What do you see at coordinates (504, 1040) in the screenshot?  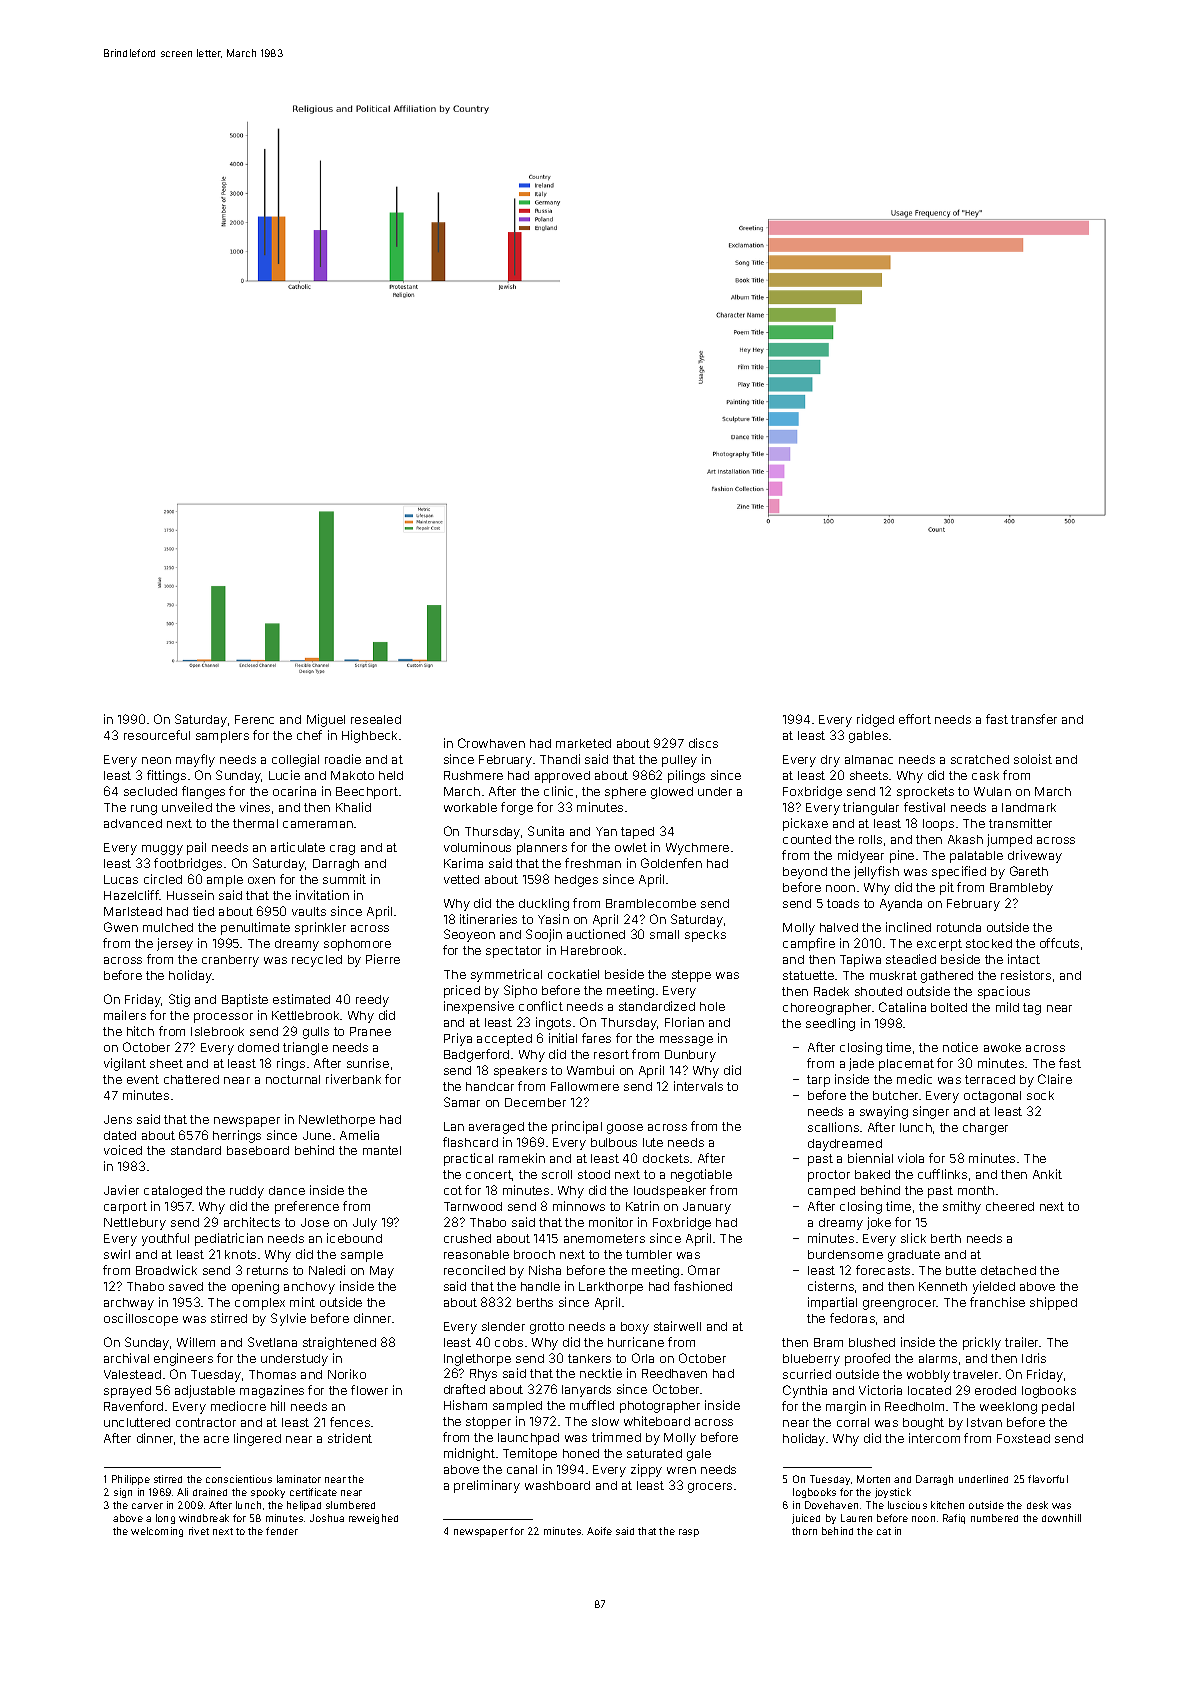 I see `accepted` at bounding box center [504, 1040].
